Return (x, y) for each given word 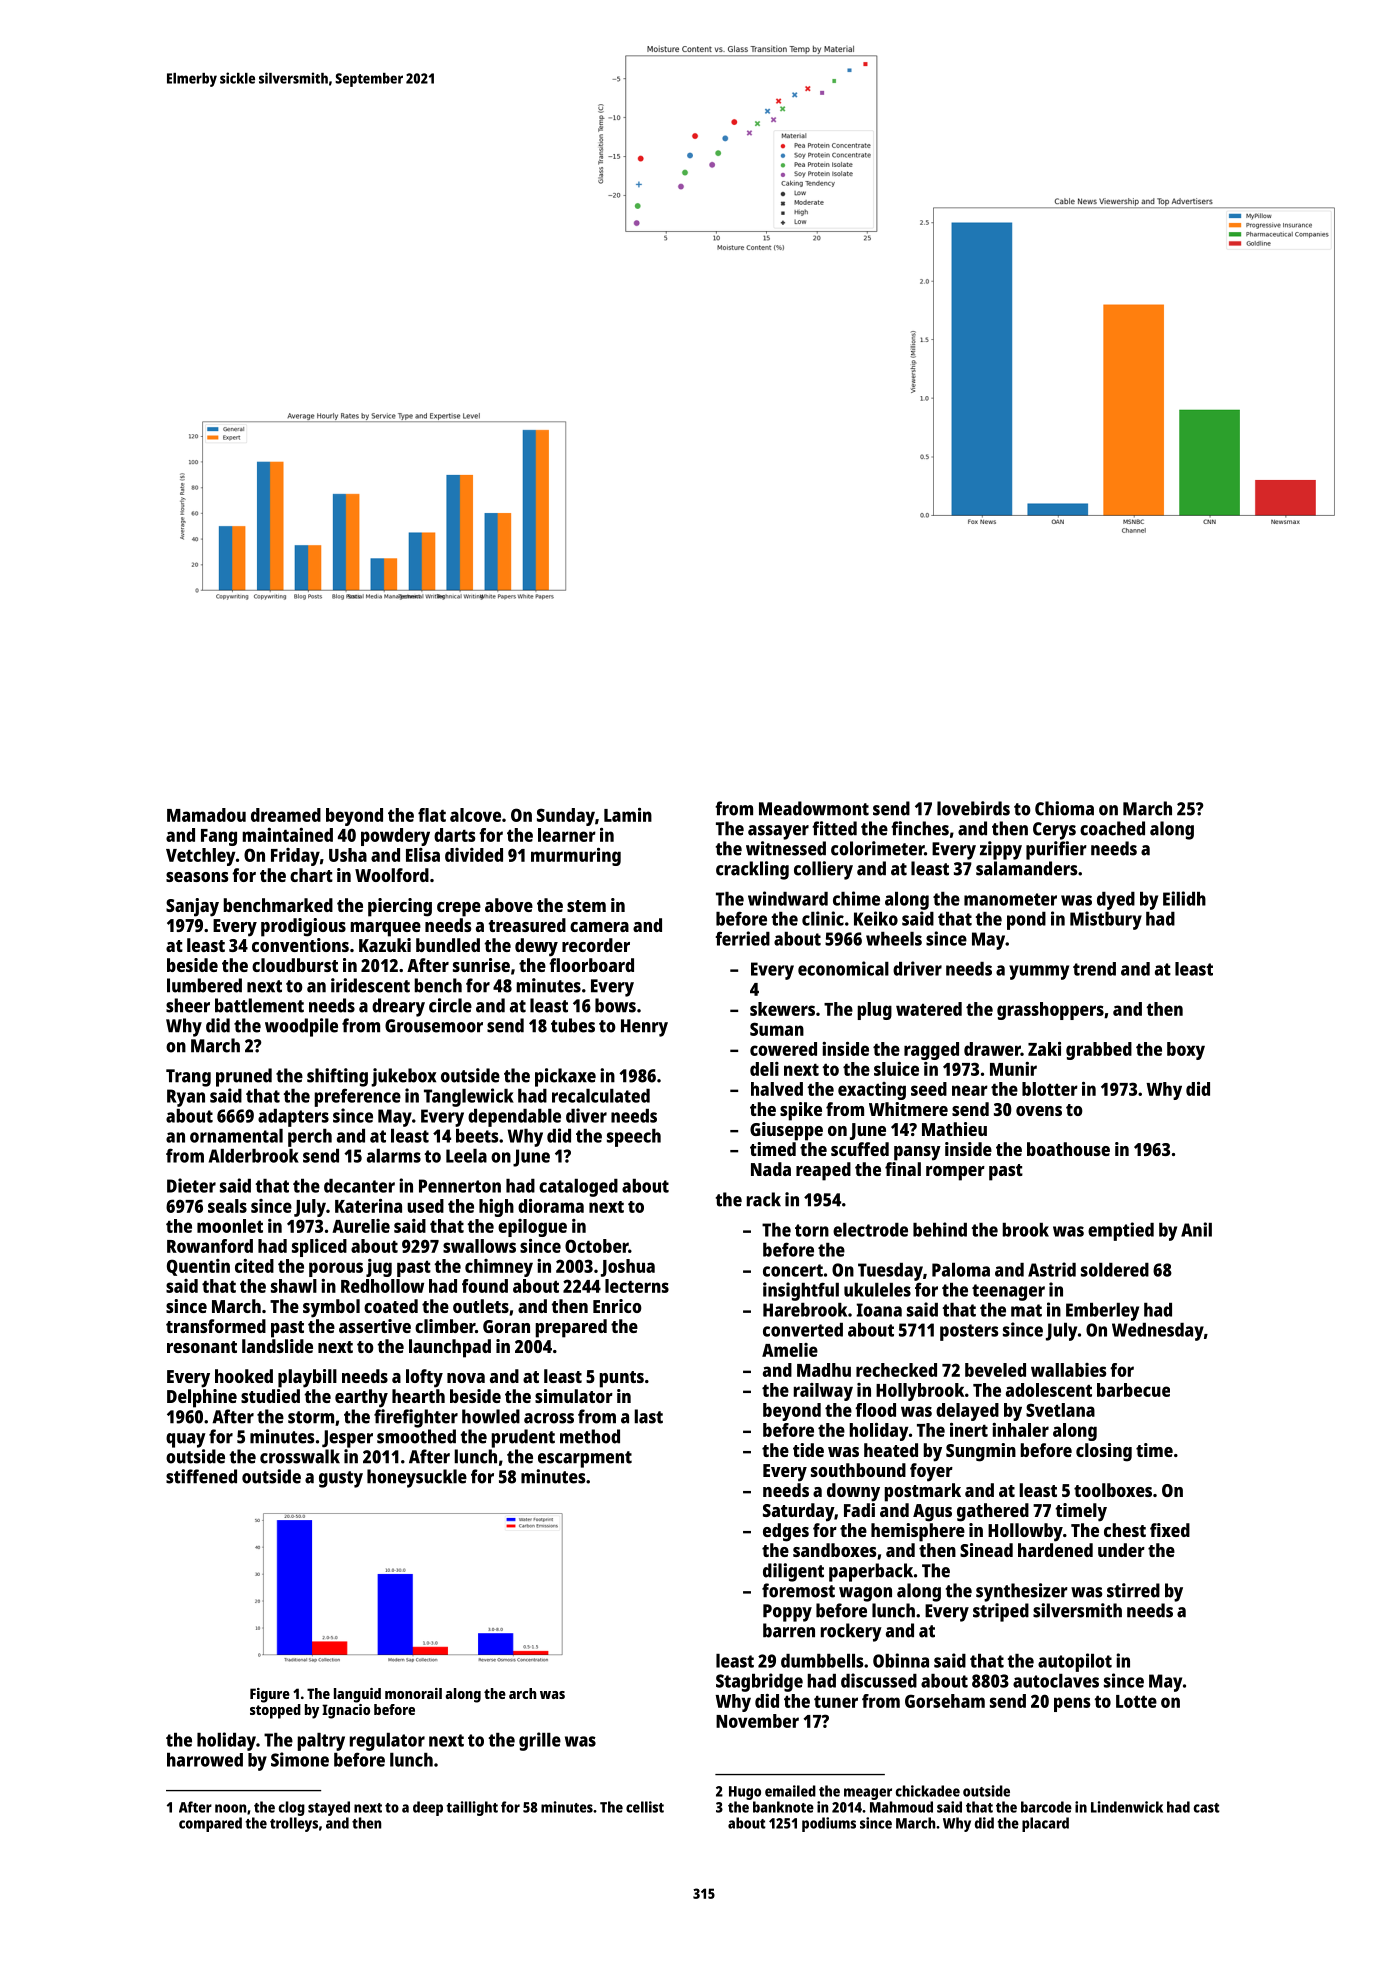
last (648, 1416)
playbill (307, 1378)
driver (917, 968)
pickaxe (565, 1077)
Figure (270, 1695)
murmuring (576, 857)
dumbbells (822, 1661)
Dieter (191, 1185)
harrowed (205, 1760)
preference (357, 1097)
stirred (1133, 1590)
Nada (771, 1169)
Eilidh (1184, 898)
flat (432, 815)
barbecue (1133, 1390)
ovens (1039, 1111)
